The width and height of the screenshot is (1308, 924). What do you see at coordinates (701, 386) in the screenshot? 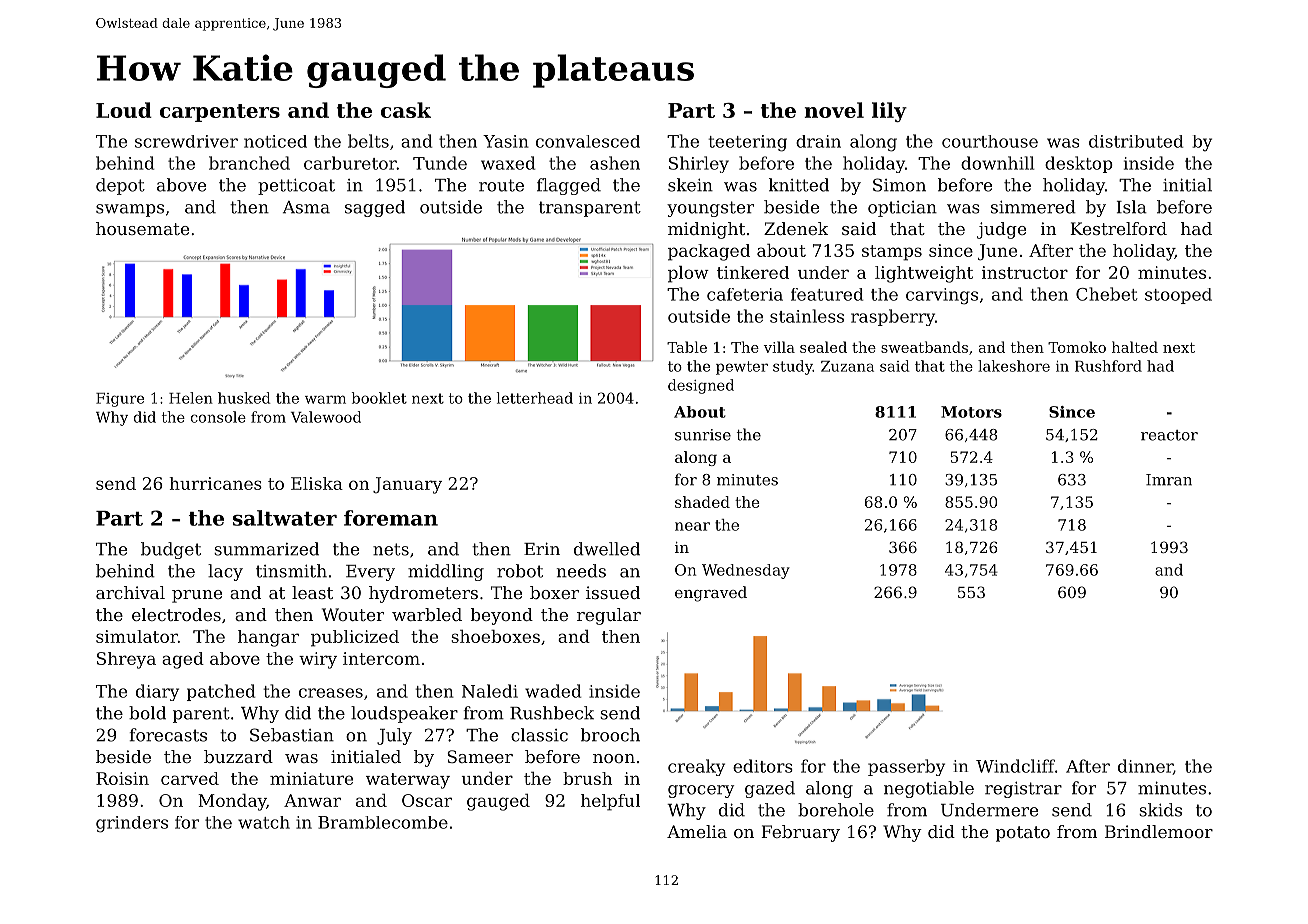
I see `designed` at bounding box center [701, 386].
